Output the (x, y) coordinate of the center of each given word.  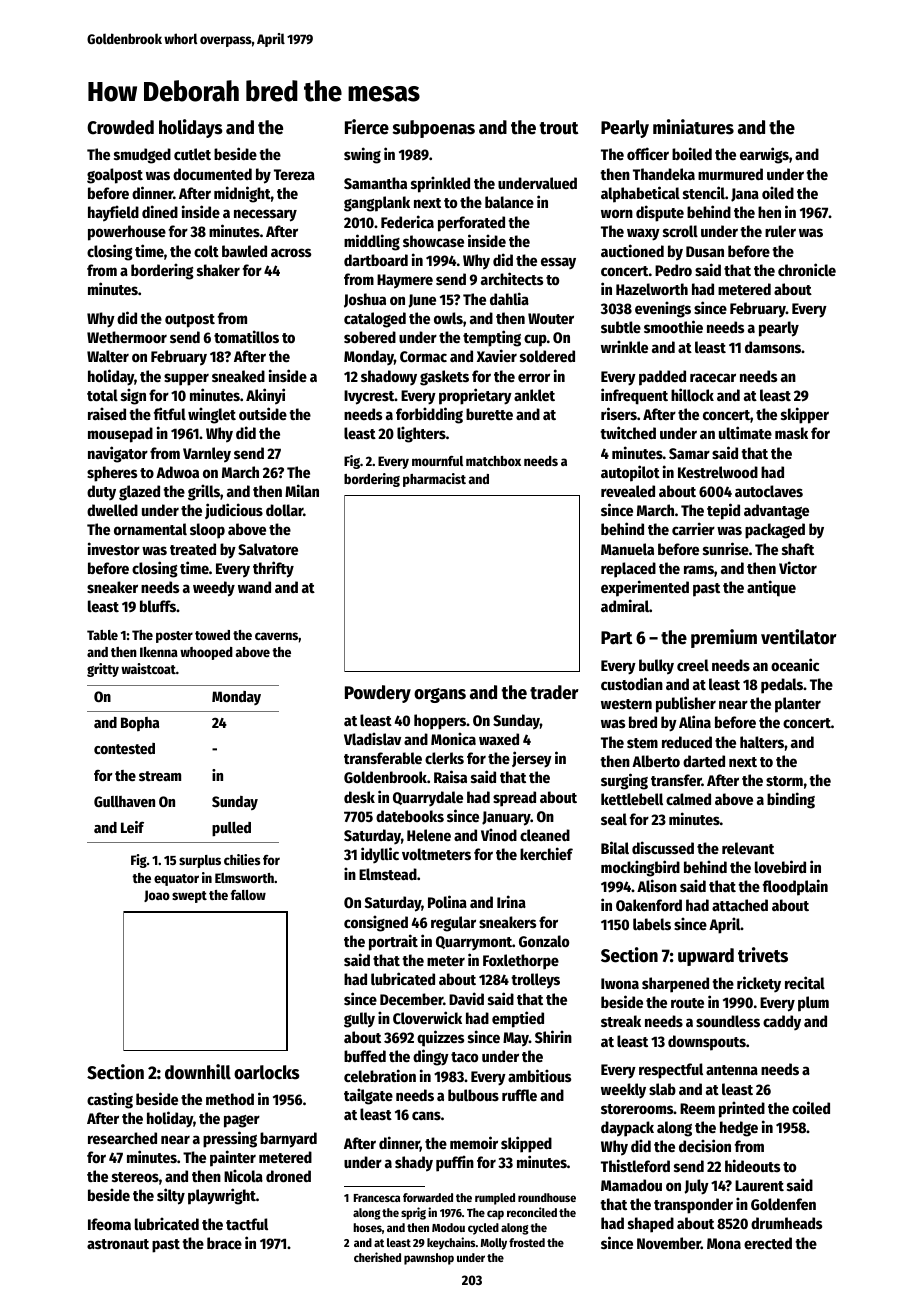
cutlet (192, 154)
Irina (511, 901)
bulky (656, 667)
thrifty (273, 569)
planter (798, 705)
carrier (693, 528)
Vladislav (372, 738)
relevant (748, 848)
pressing (230, 1139)
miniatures (693, 127)
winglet (212, 415)
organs (440, 695)
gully (359, 1020)
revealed (628, 491)
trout (559, 128)
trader (554, 692)
